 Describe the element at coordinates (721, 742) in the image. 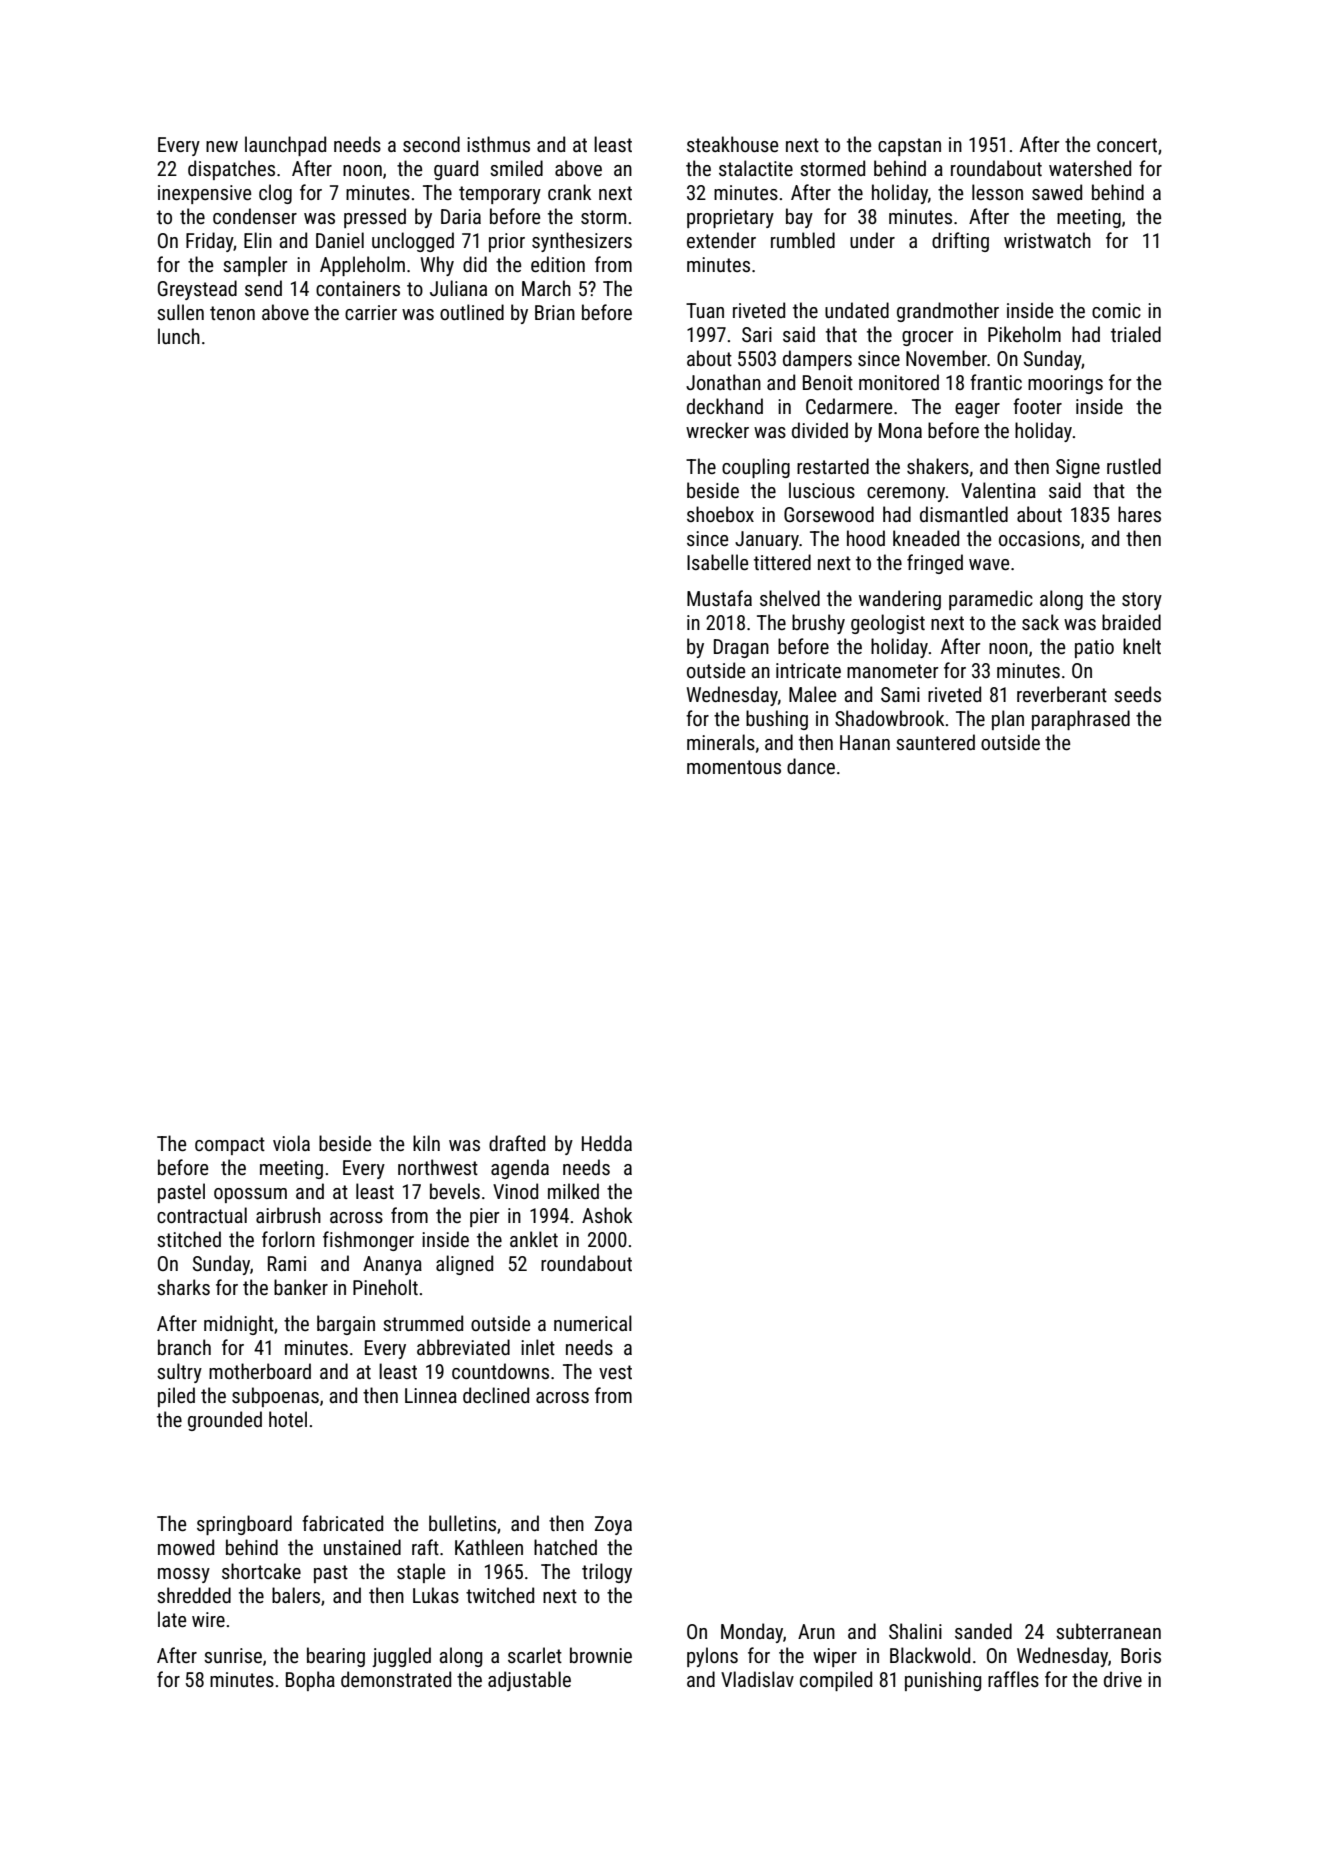

I see `minerals` at that location.
